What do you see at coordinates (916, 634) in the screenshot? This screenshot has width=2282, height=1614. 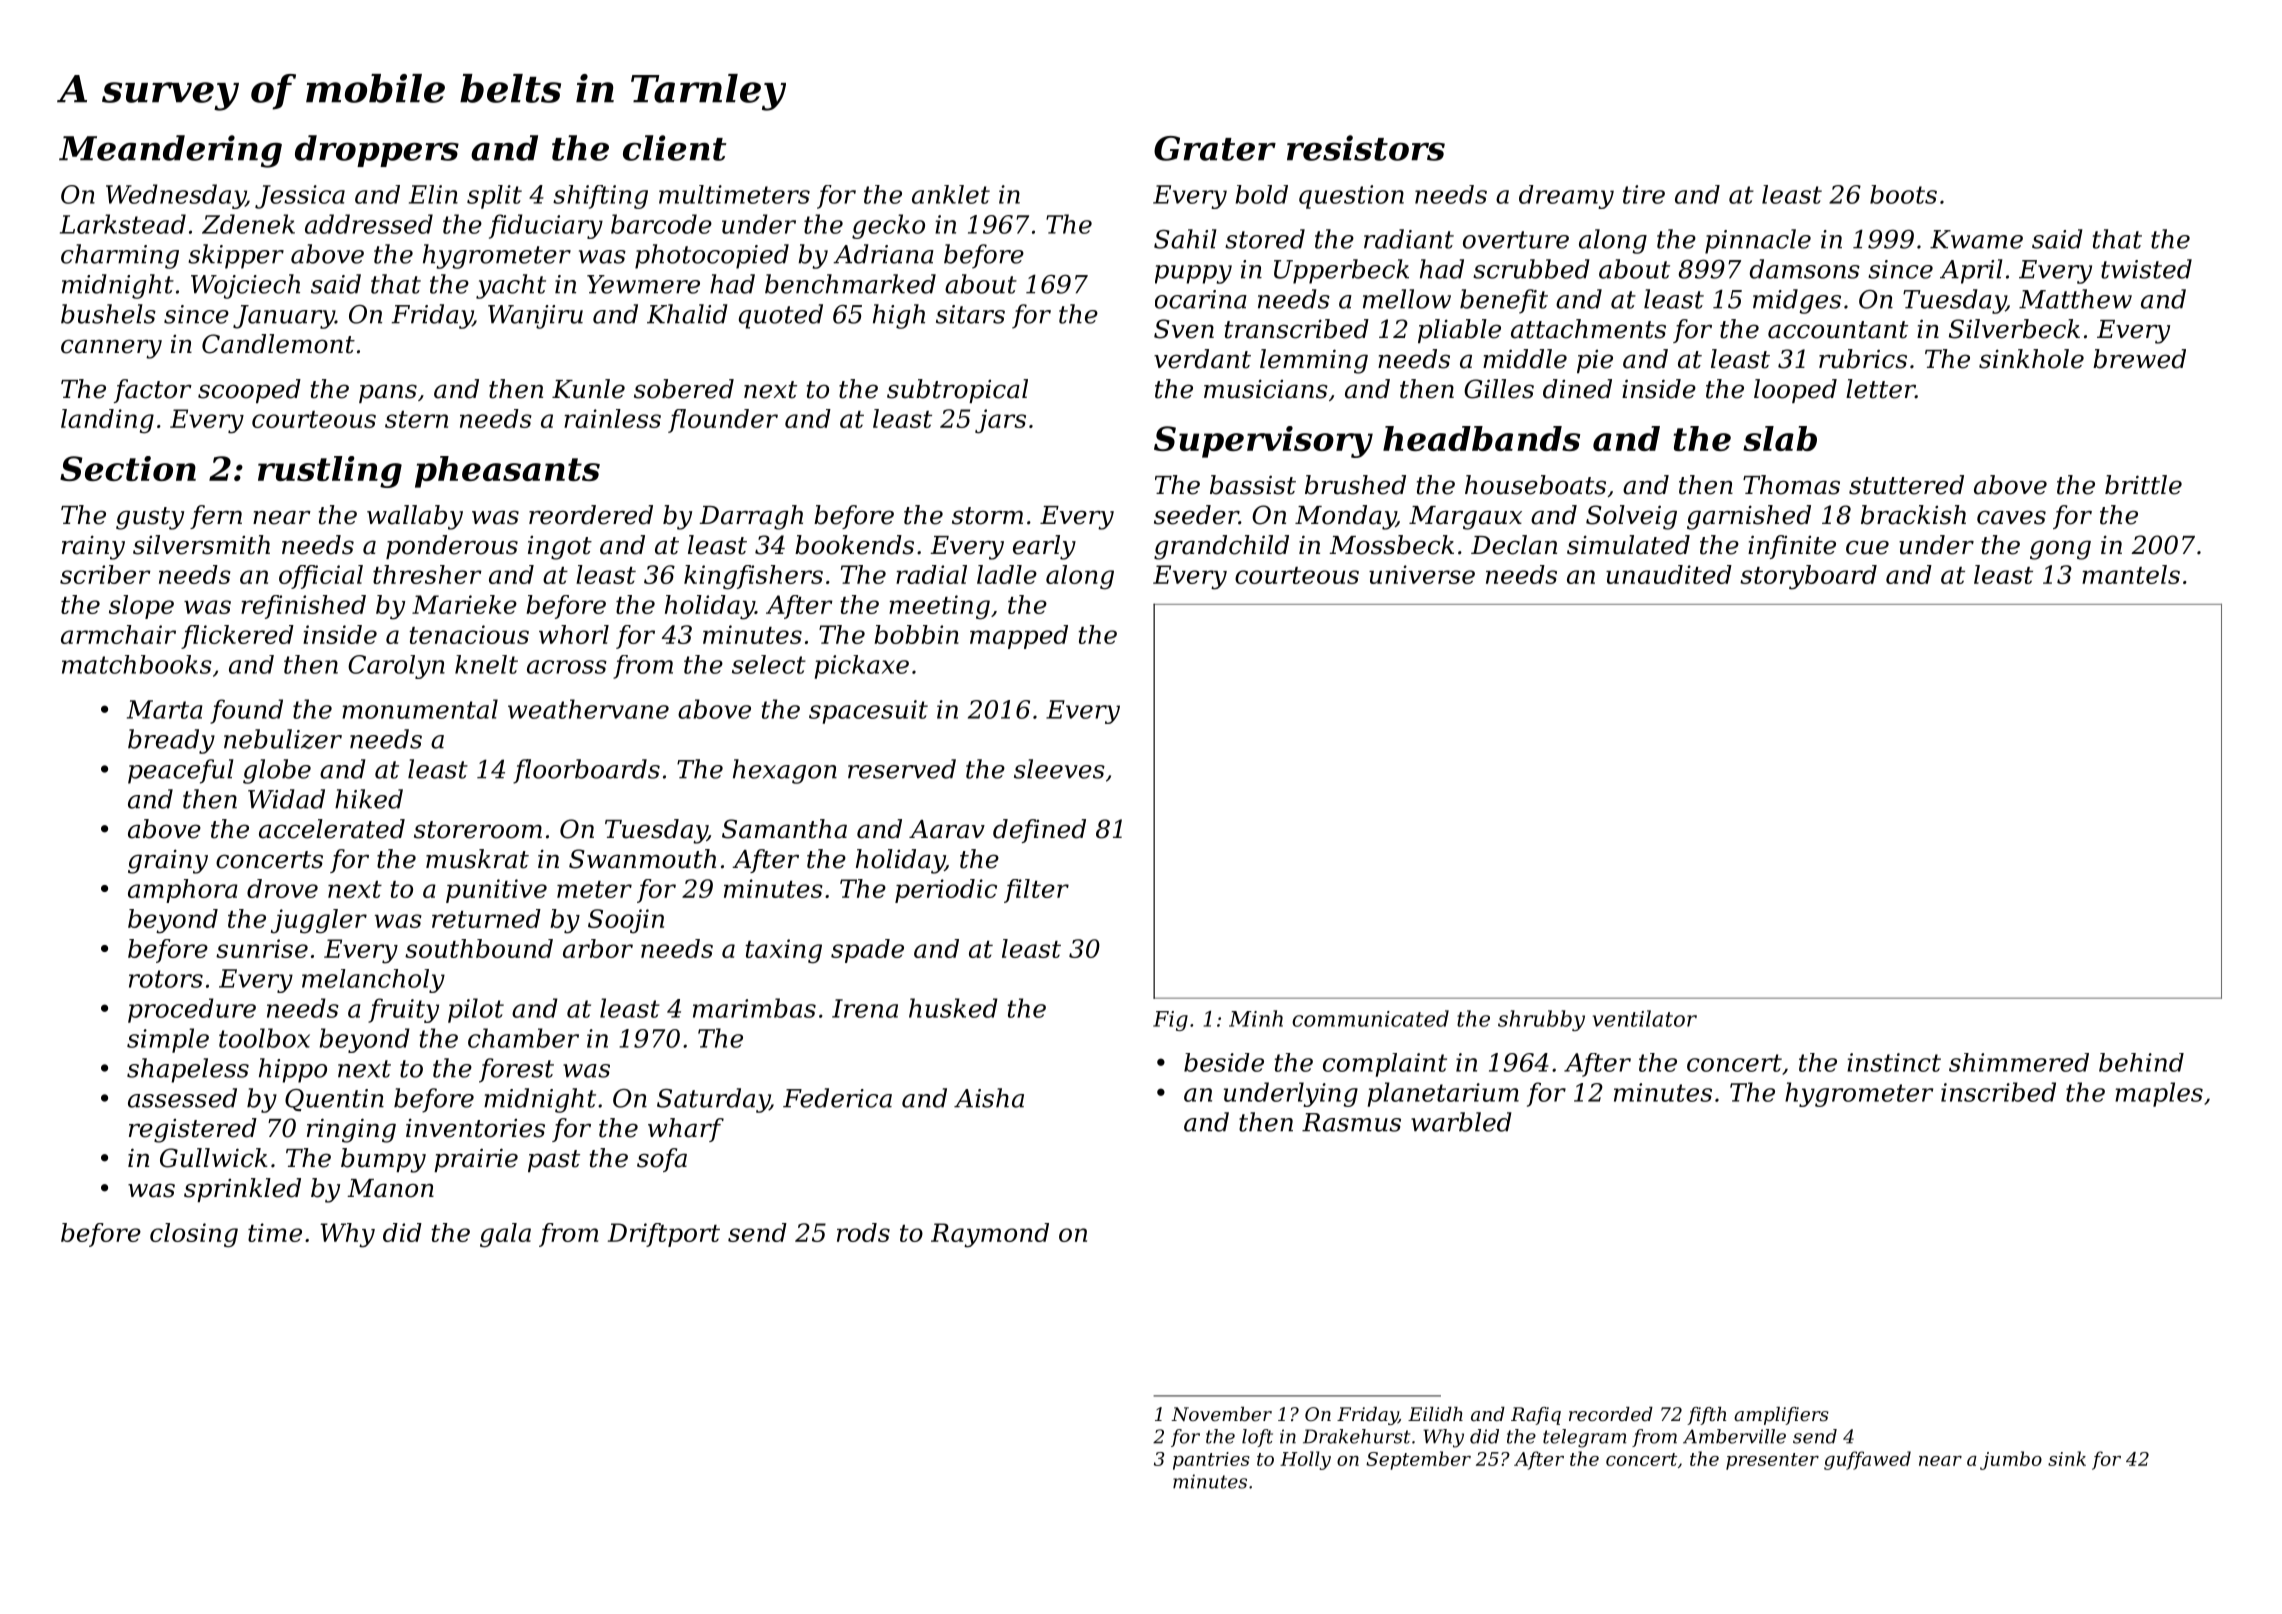 I see `bobbin` at bounding box center [916, 634].
